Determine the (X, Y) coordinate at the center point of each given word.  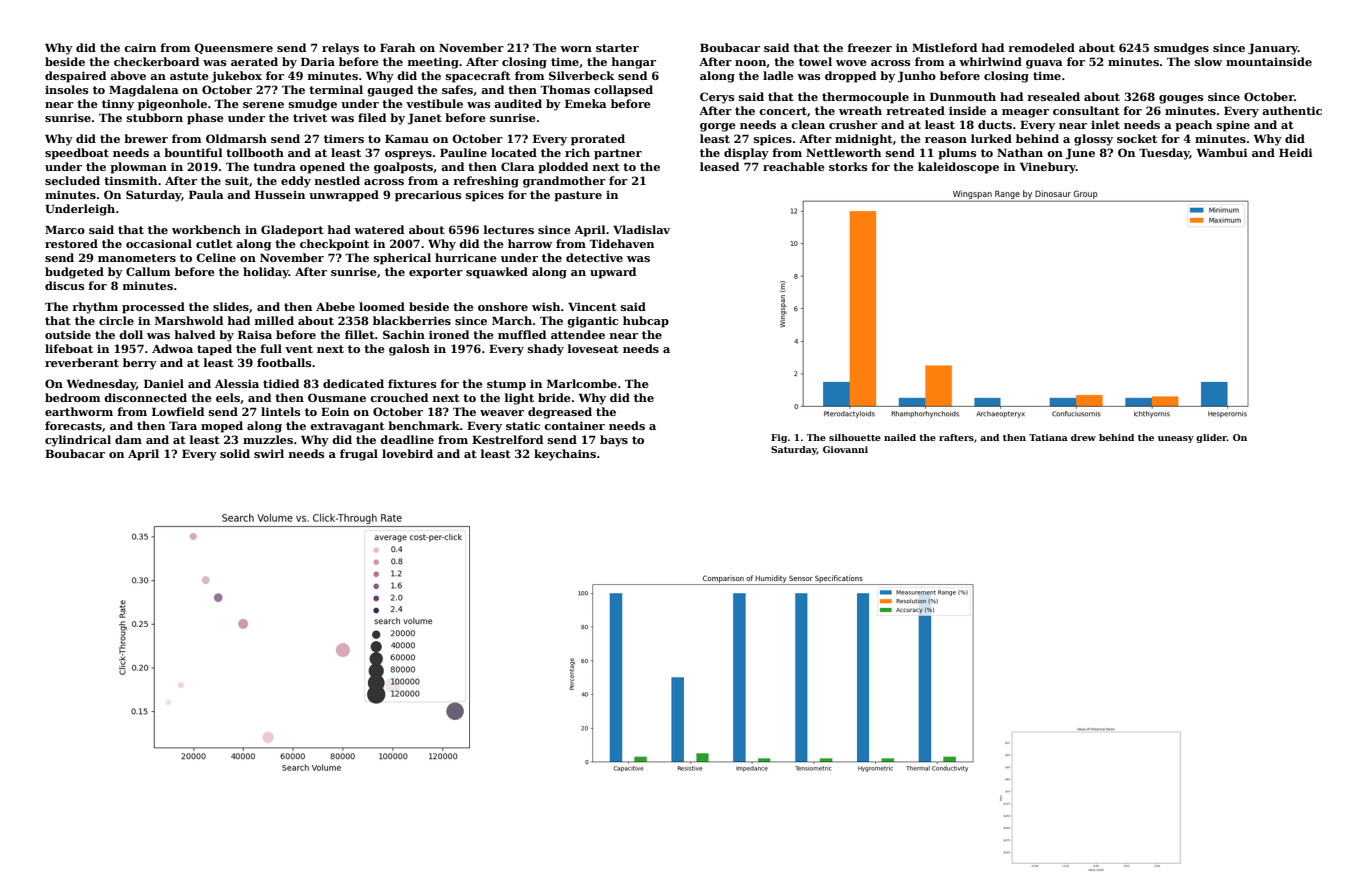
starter (617, 48)
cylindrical (78, 441)
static (523, 425)
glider (1211, 438)
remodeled (1041, 47)
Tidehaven (621, 243)
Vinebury (1048, 168)
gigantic (593, 322)
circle (116, 320)
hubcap (646, 322)
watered (379, 229)
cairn (140, 47)
